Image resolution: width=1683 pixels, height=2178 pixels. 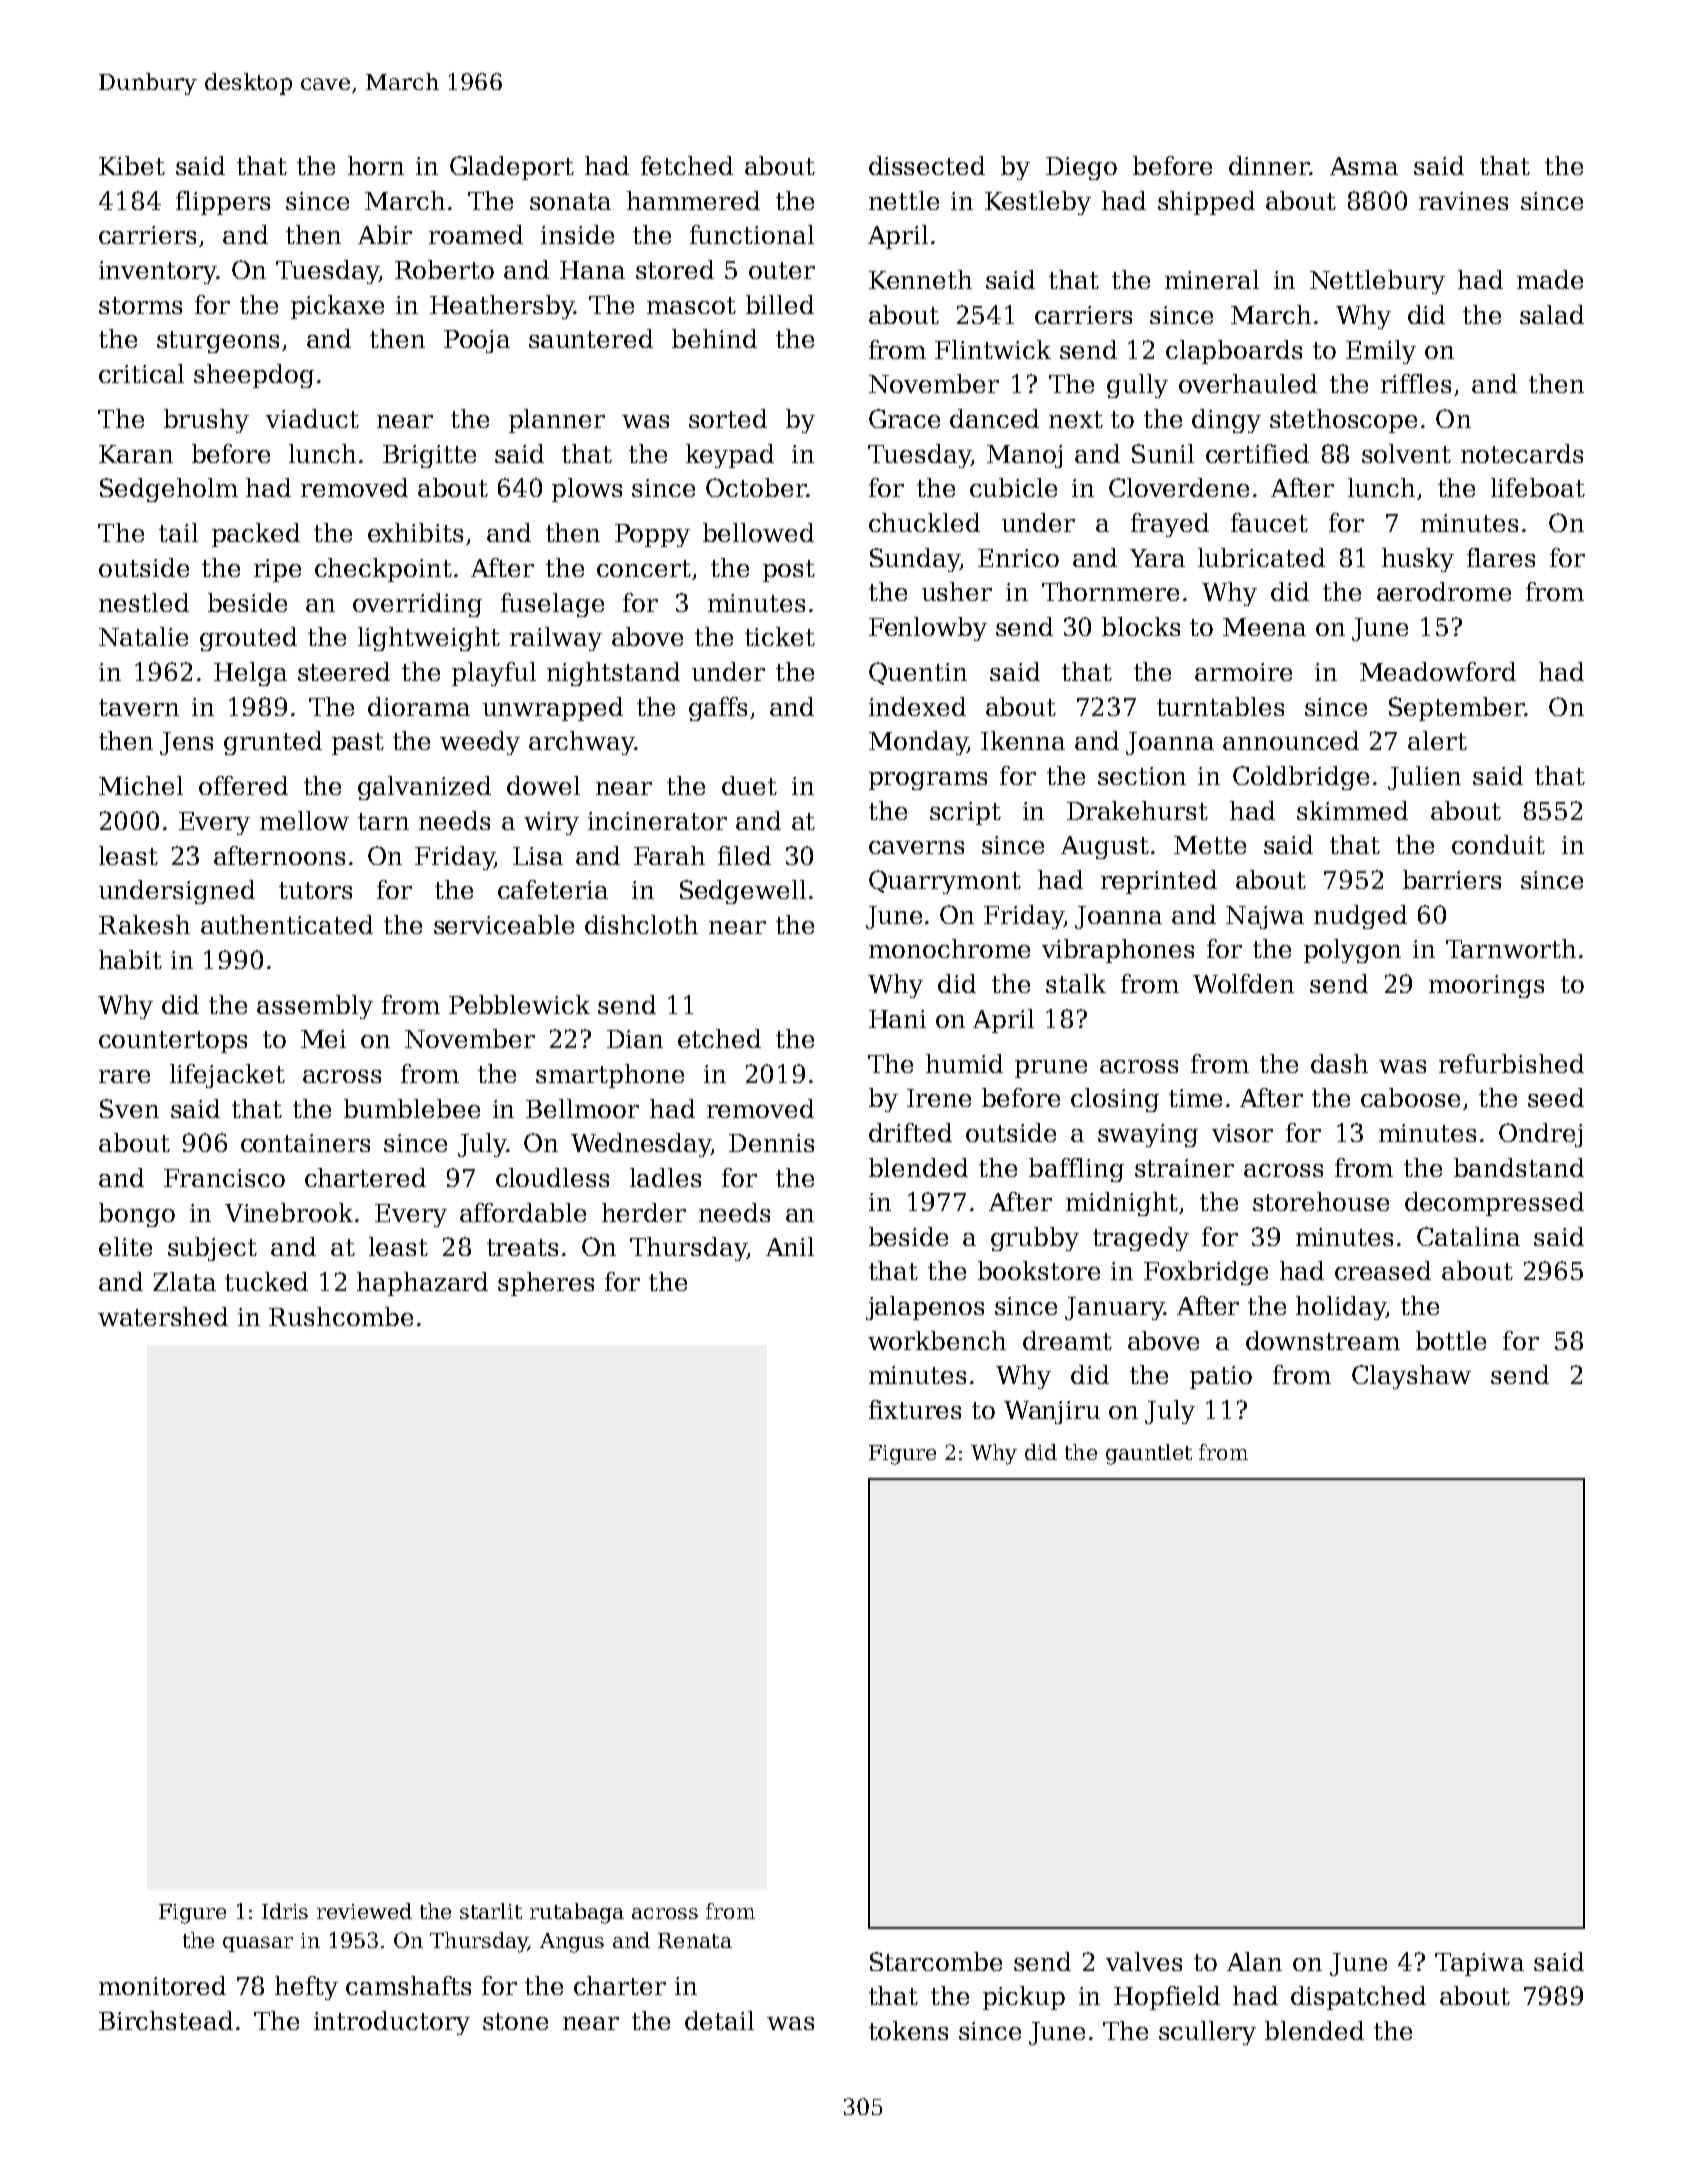 What do you see at coordinates (125, 1246) in the screenshot?
I see `elite` at bounding box center [125, 1246].
